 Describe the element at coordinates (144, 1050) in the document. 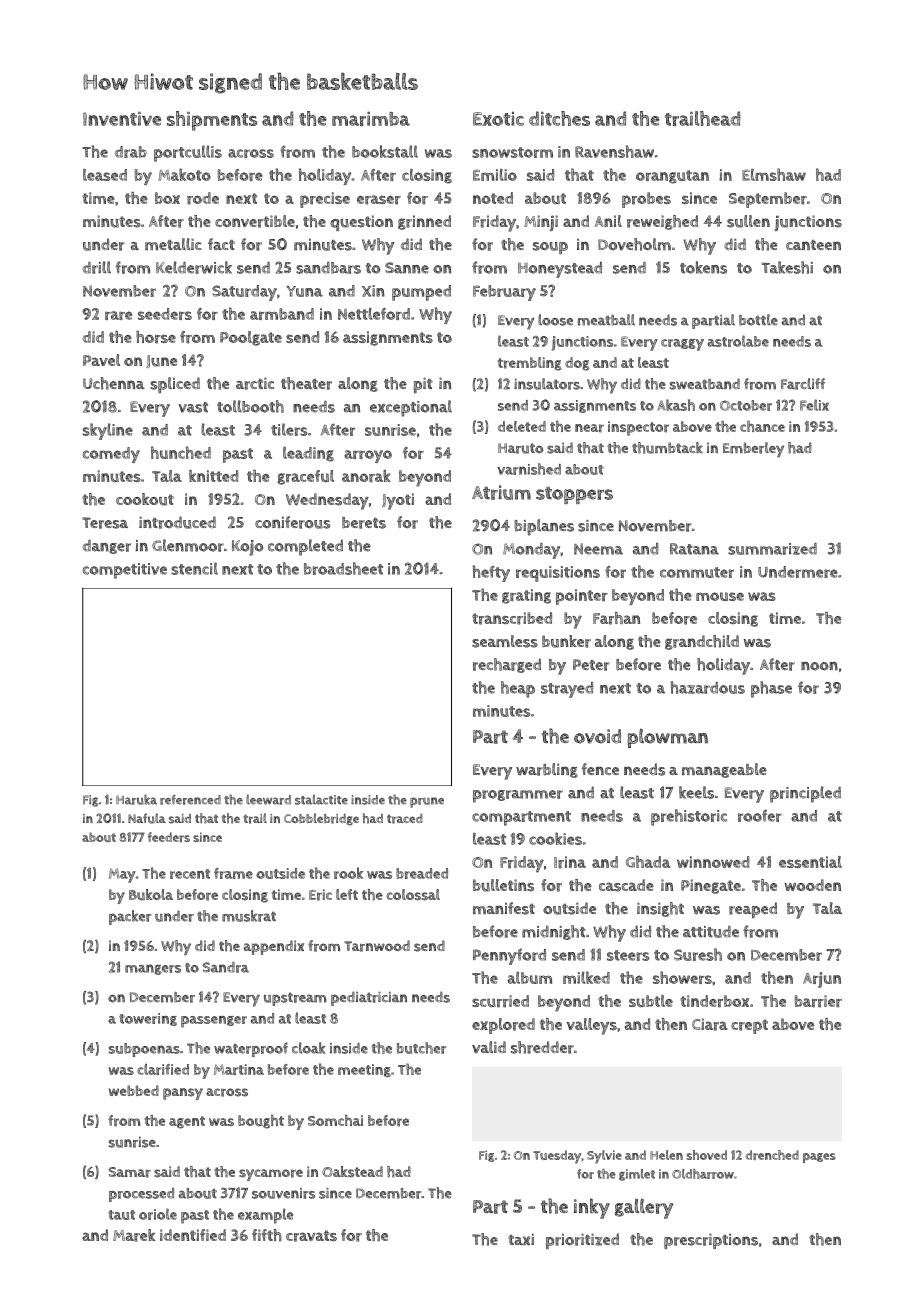

I see `subpoenas` at that location.
